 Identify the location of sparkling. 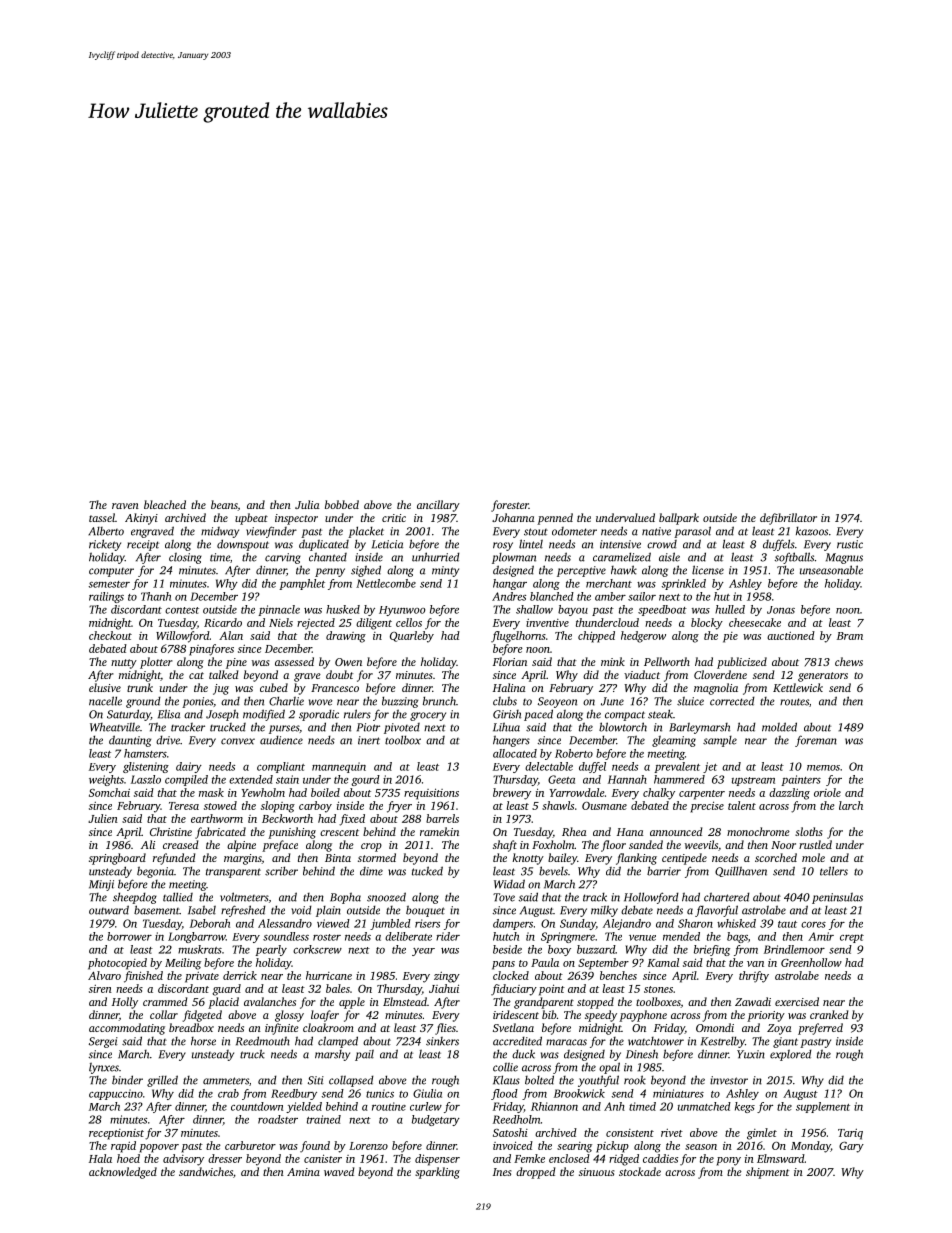
(437, 1173).
